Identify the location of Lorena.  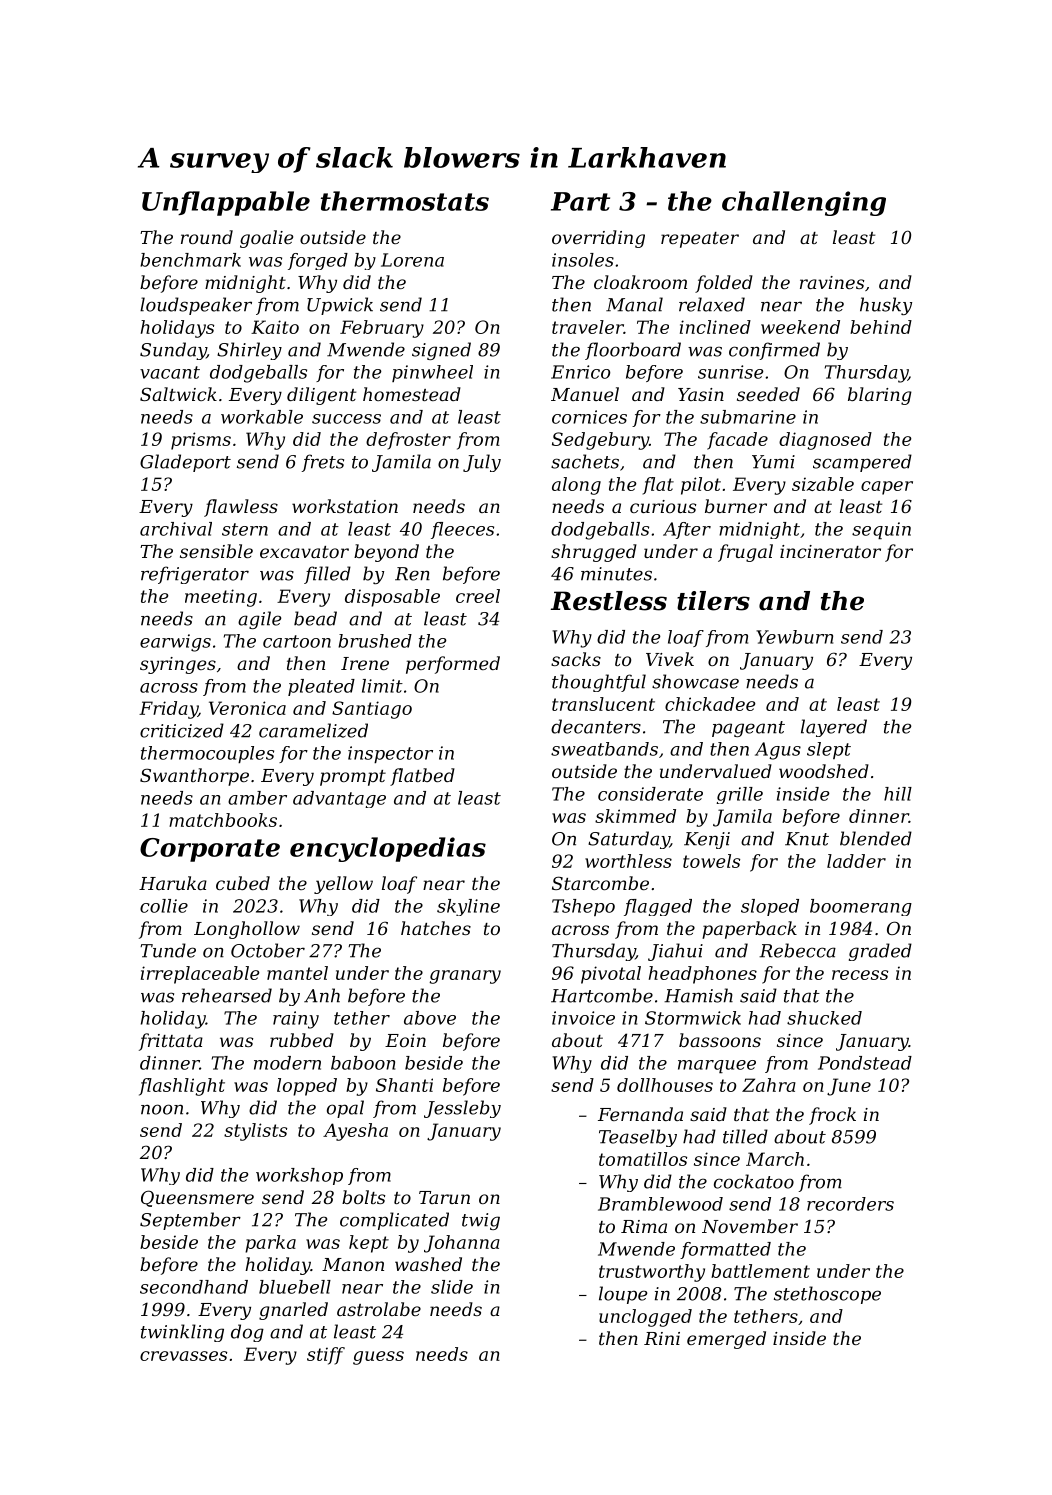
(412, 260).
